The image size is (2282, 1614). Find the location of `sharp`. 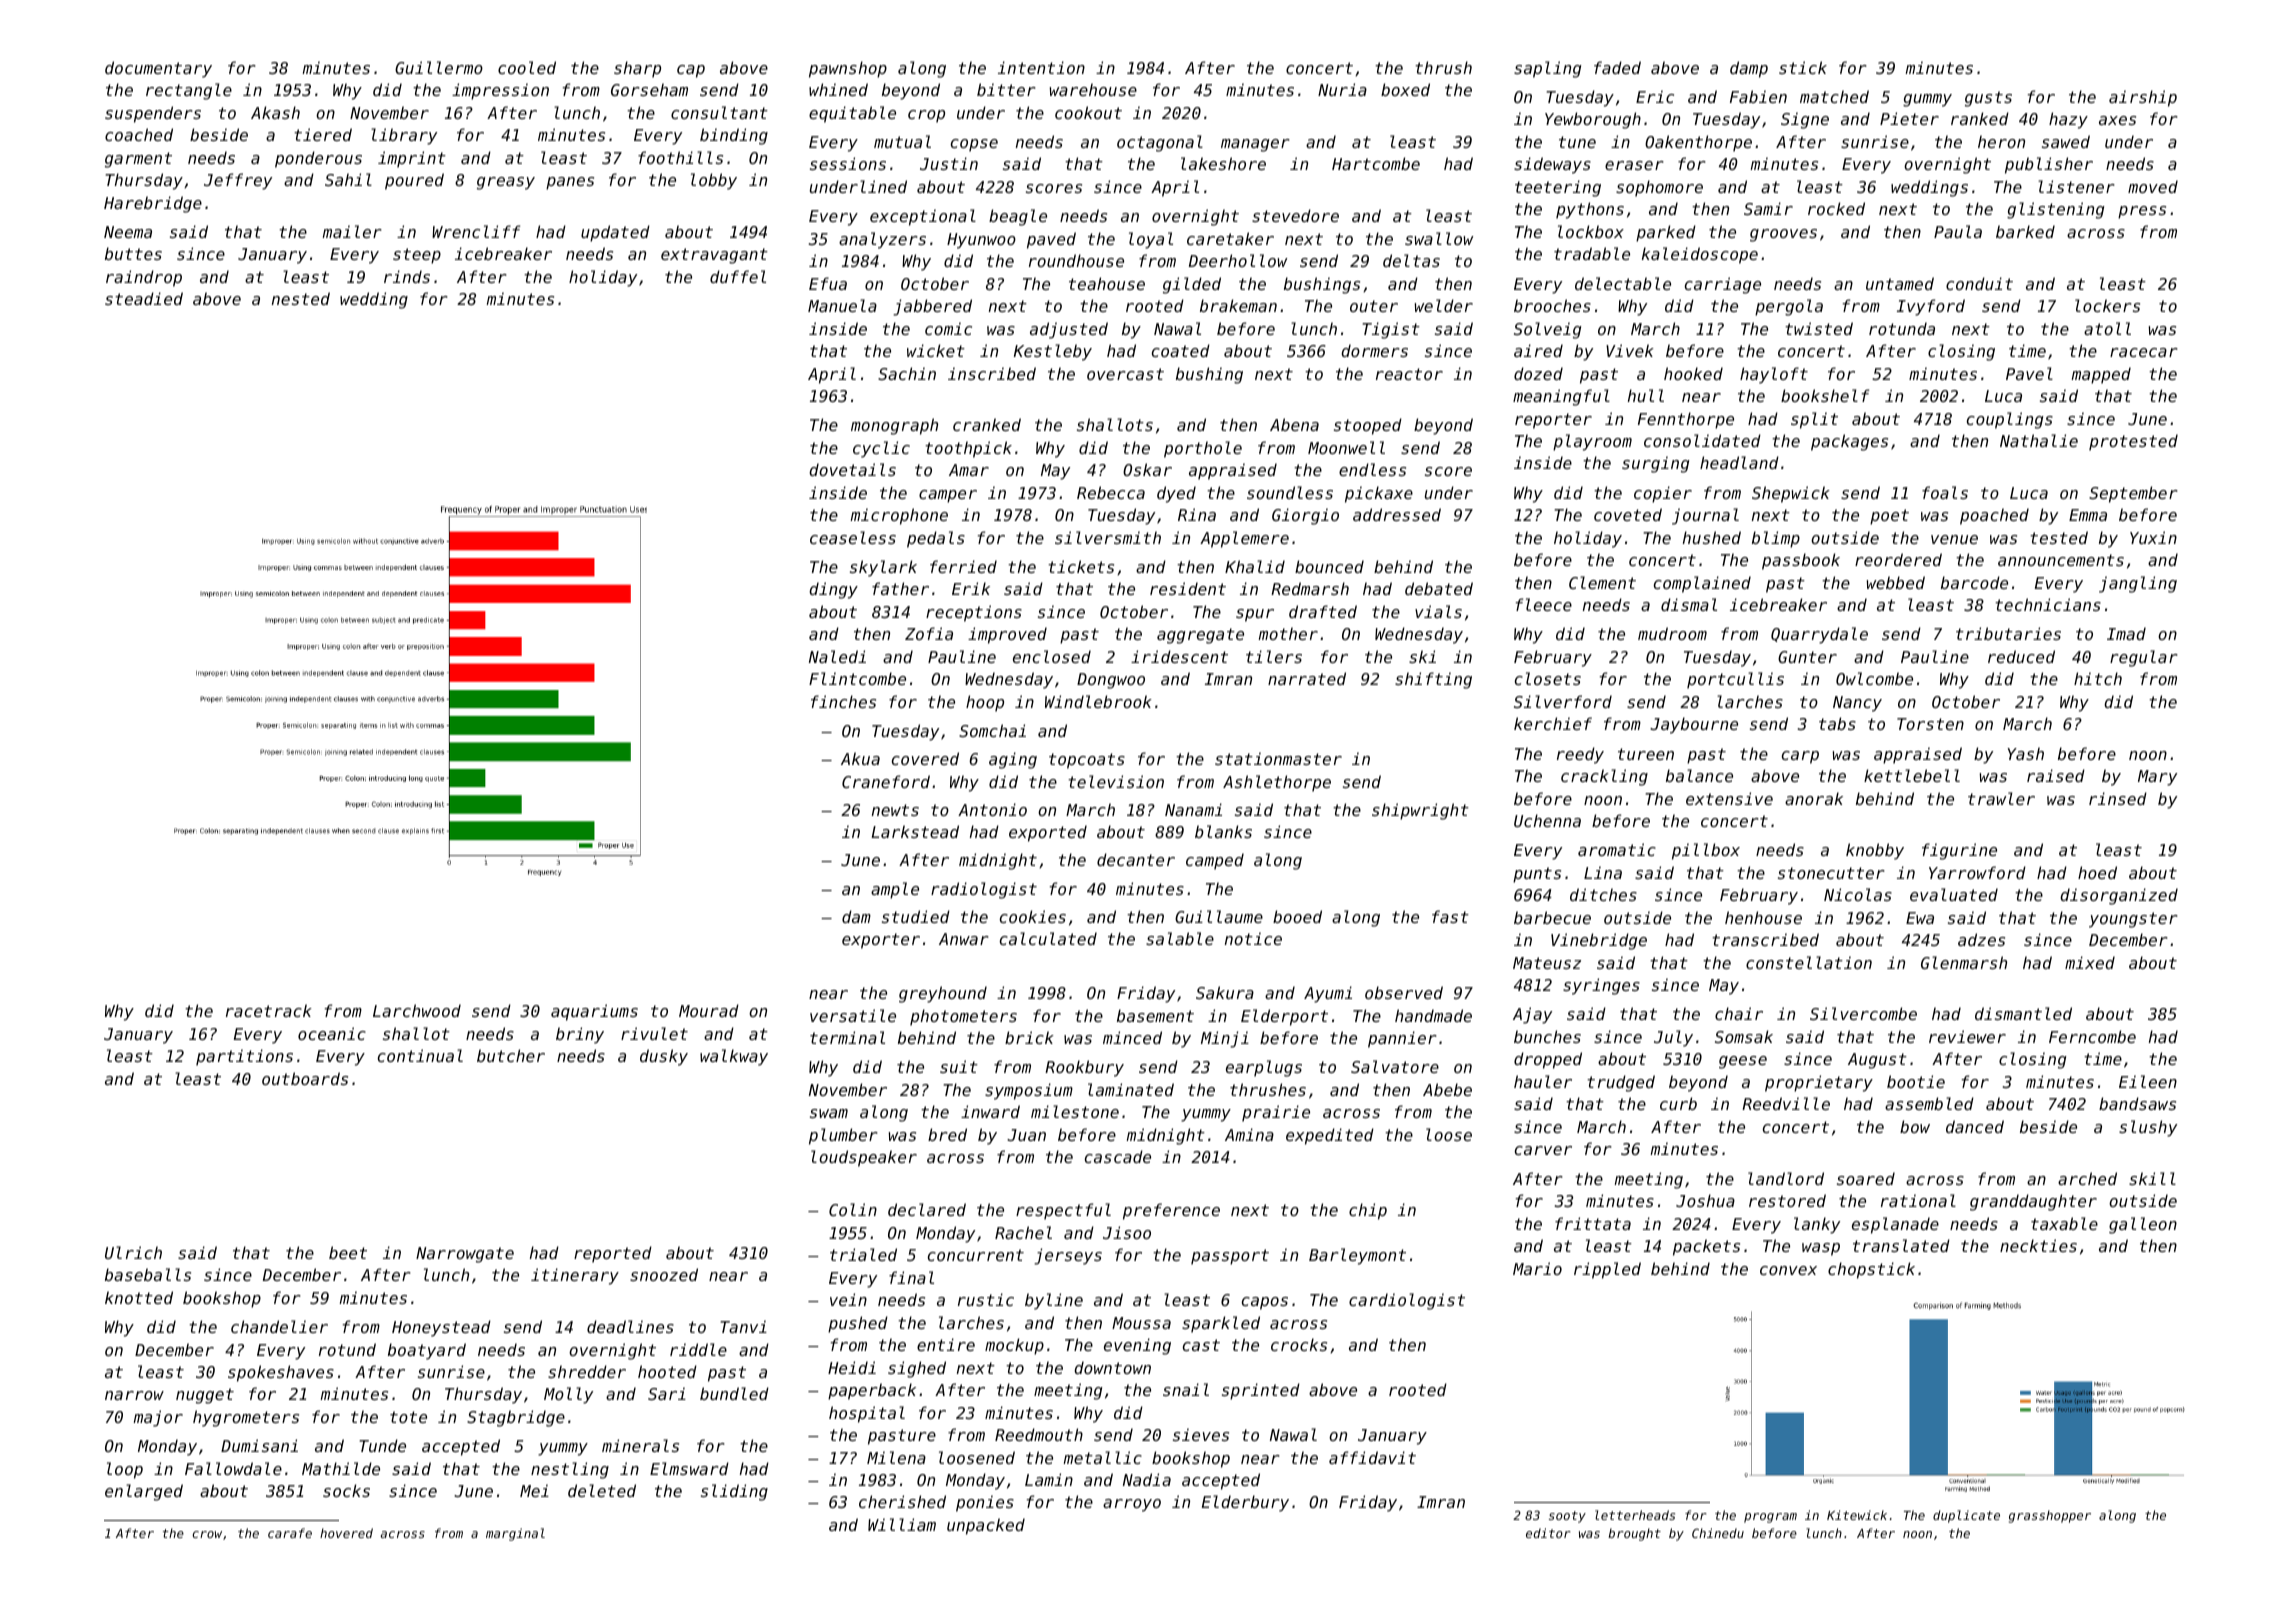

sharp is located at coordinates (637, 69).
